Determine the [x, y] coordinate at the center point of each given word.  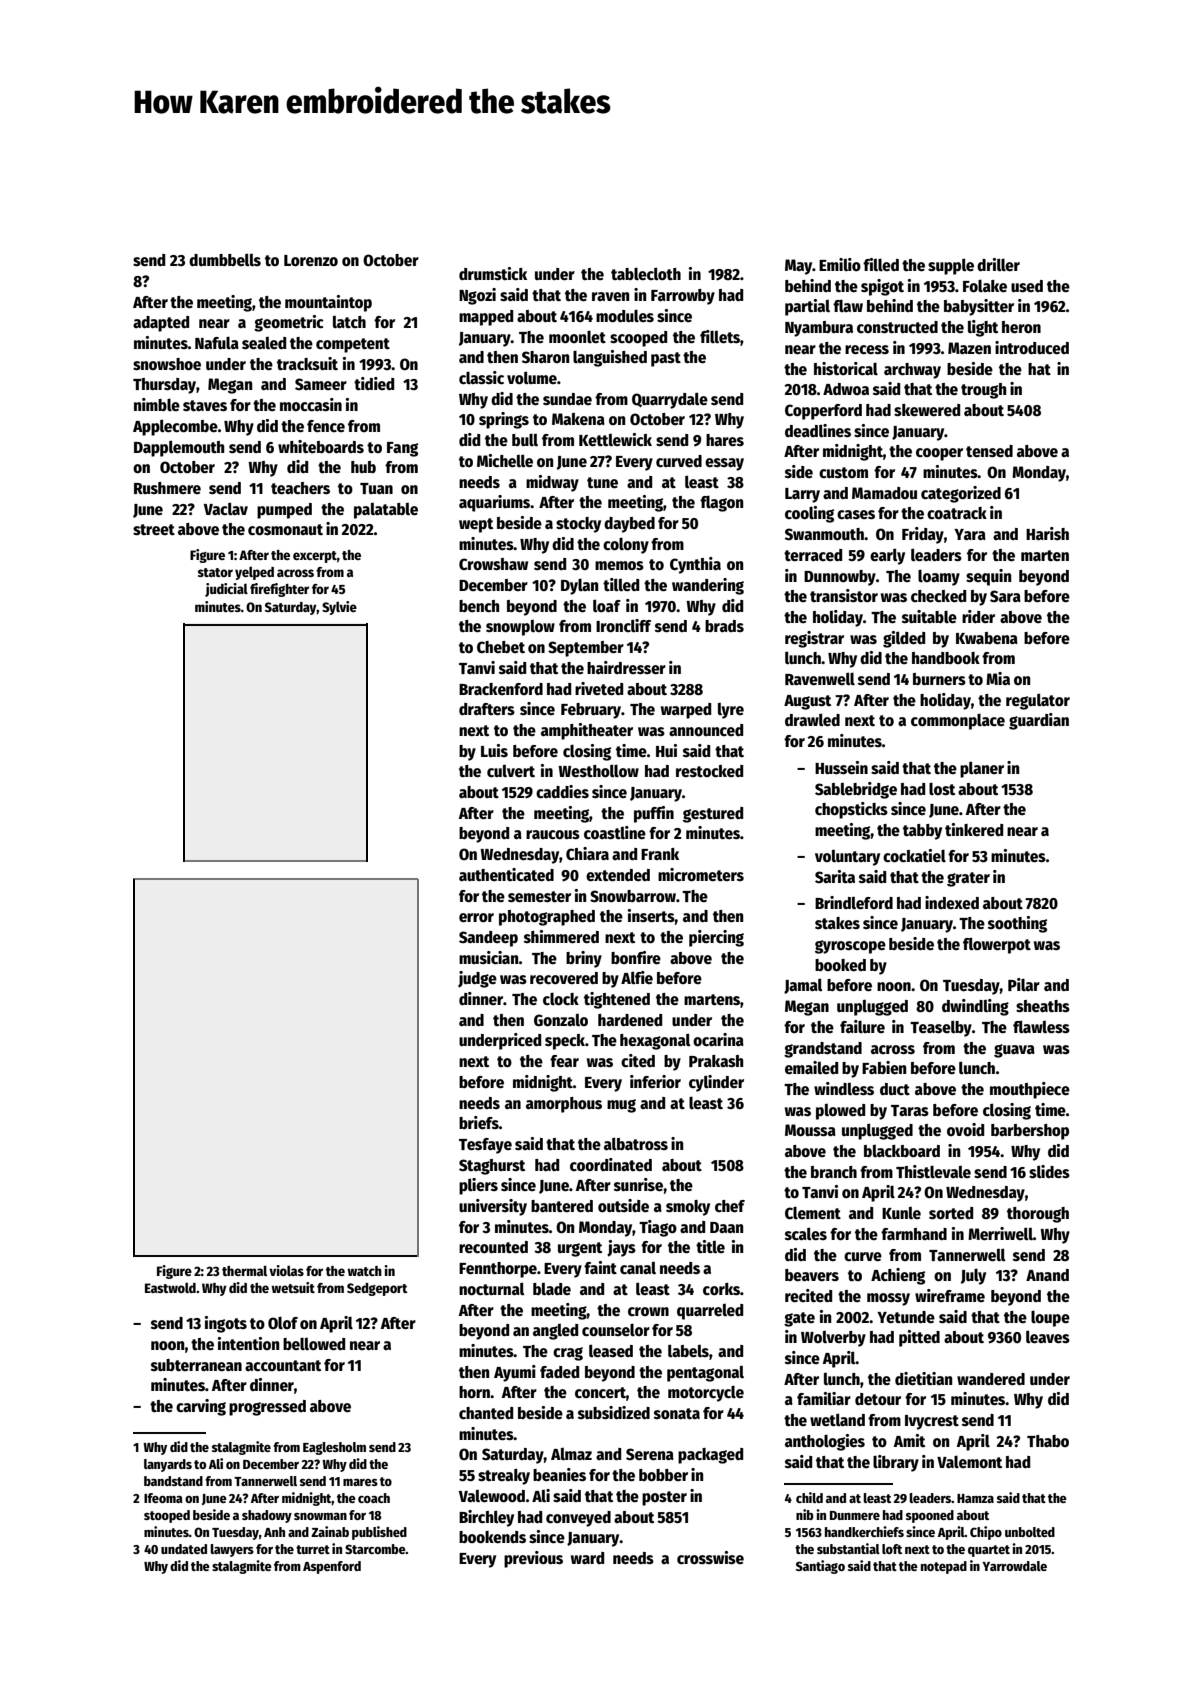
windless [844, 1088]
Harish [1047, 533]
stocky [578, 525]
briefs [479, 1123]
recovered [564, 978]
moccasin [311, 404]
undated [184, 1549]
